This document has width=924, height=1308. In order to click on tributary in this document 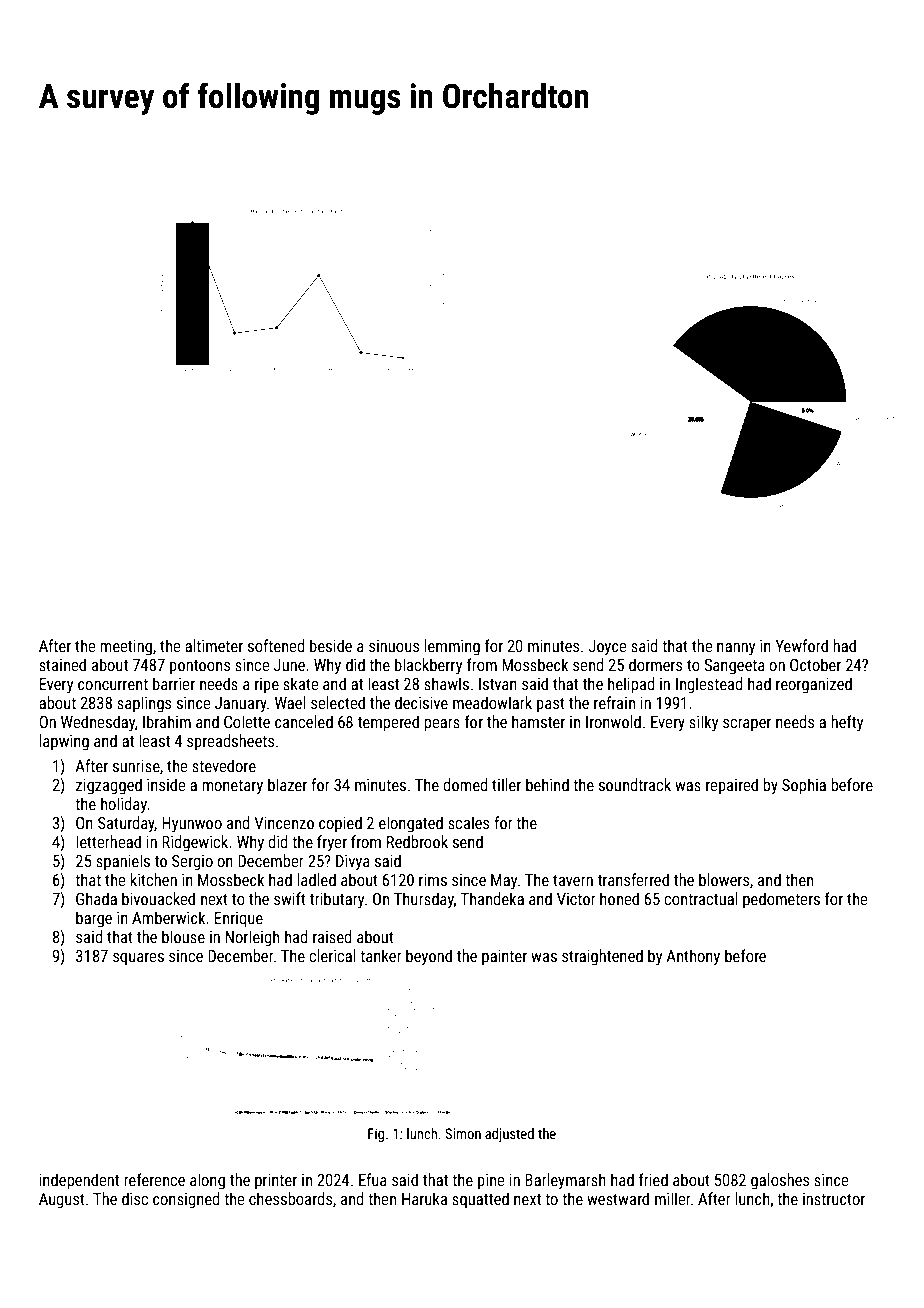, I will do `click(337, 900)`.
